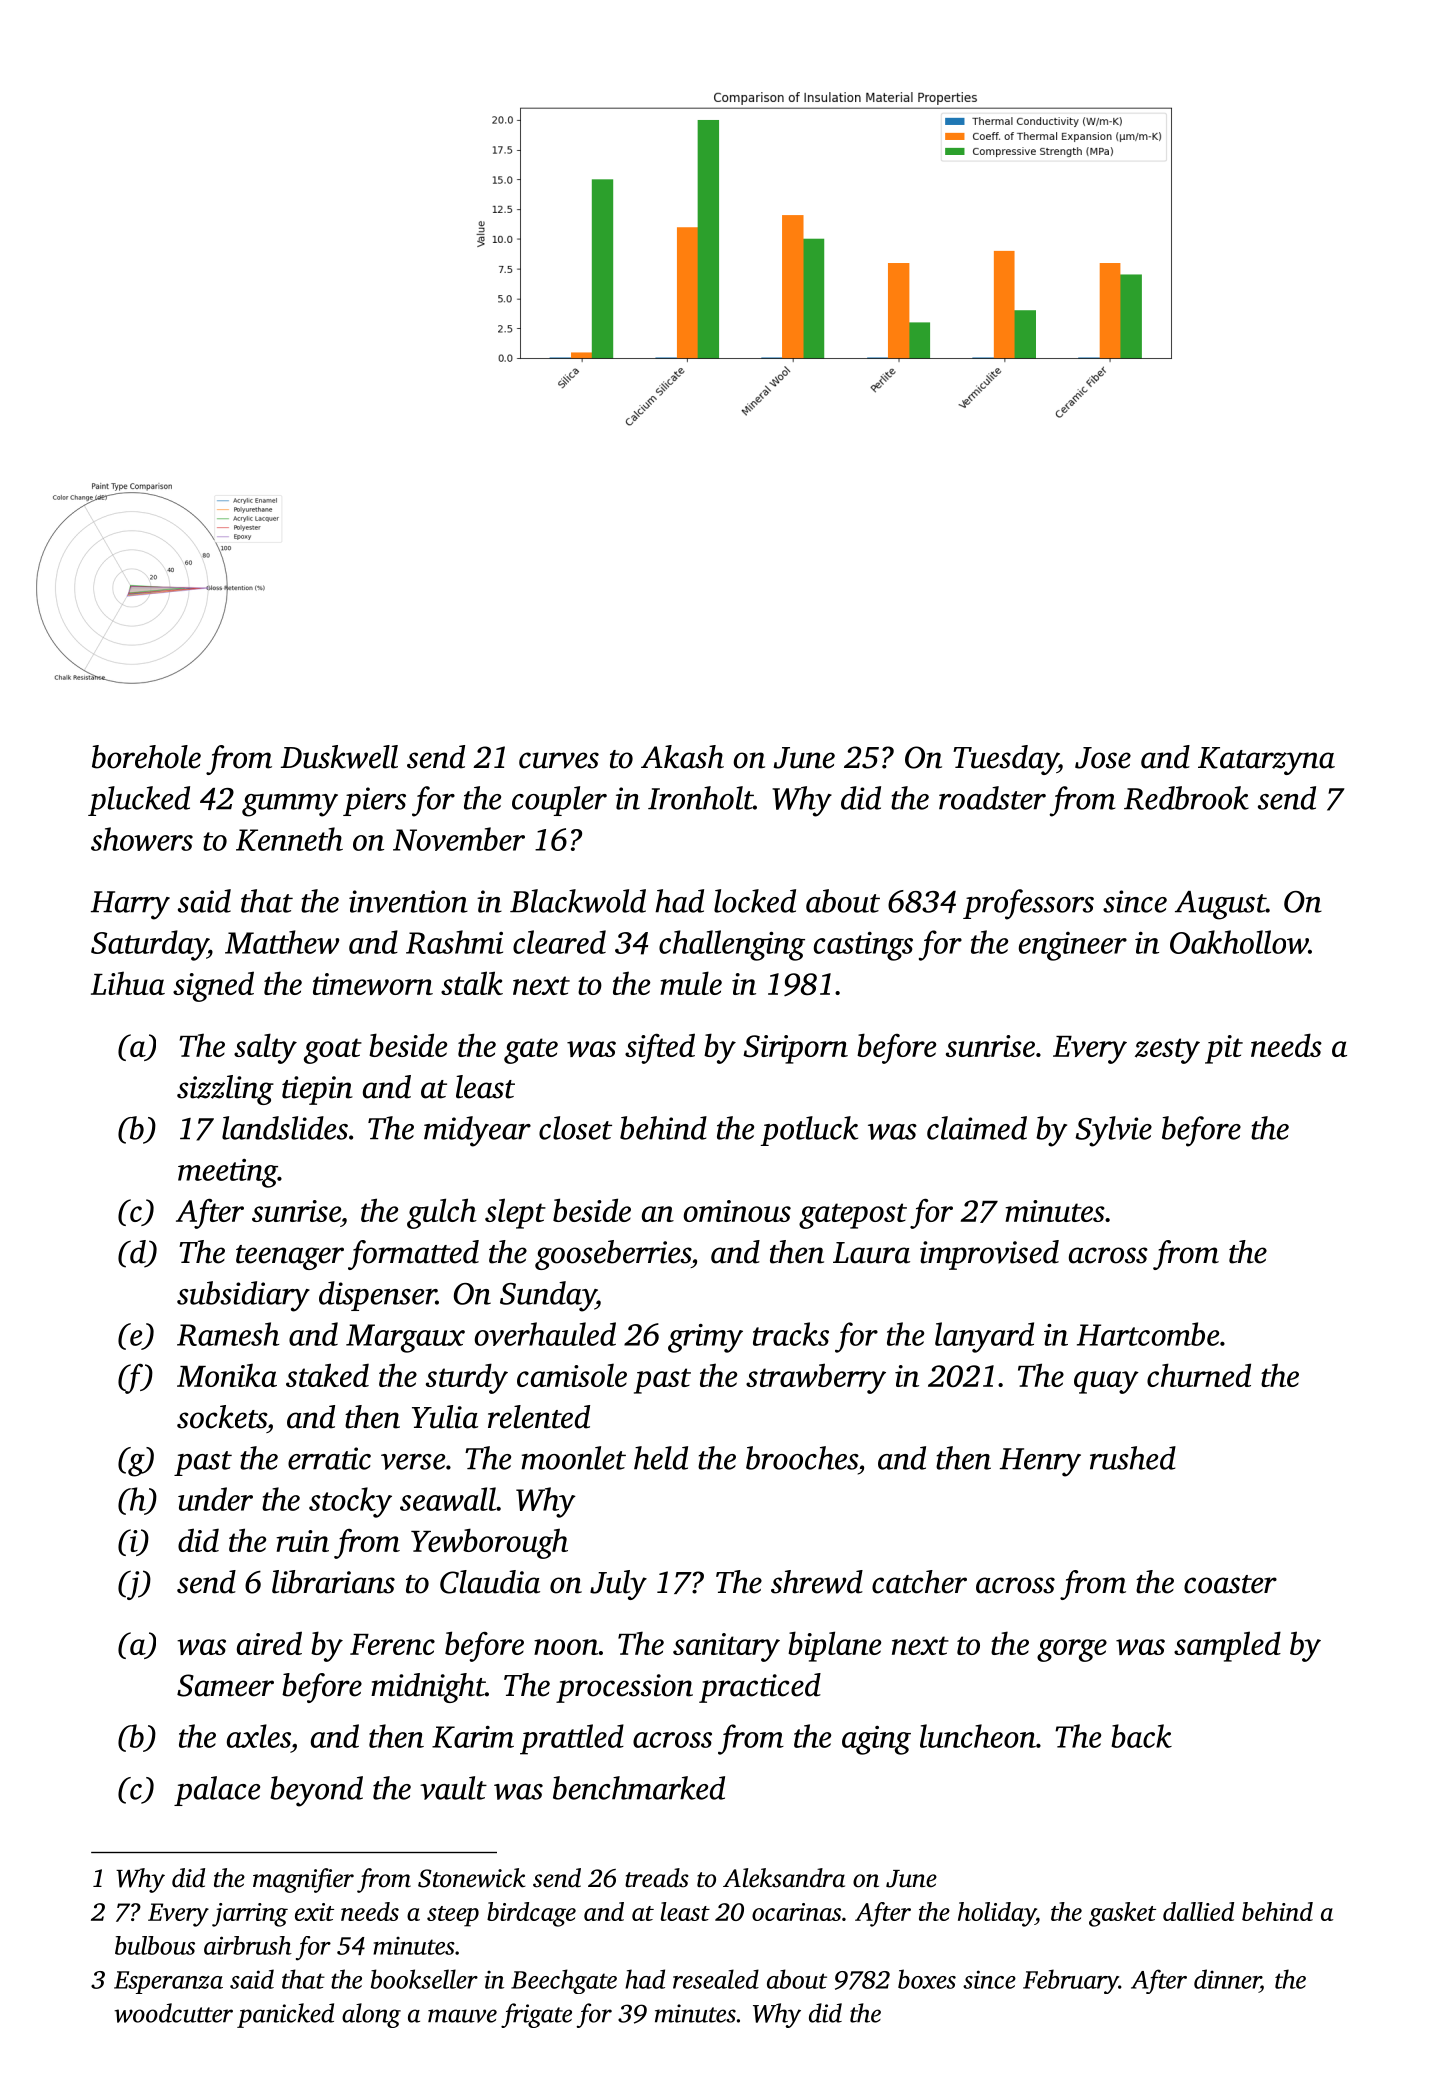  What do you see at coordinates (816, 1378) in the page?
I see `strawberry` at bounding box center [816, 1378].
